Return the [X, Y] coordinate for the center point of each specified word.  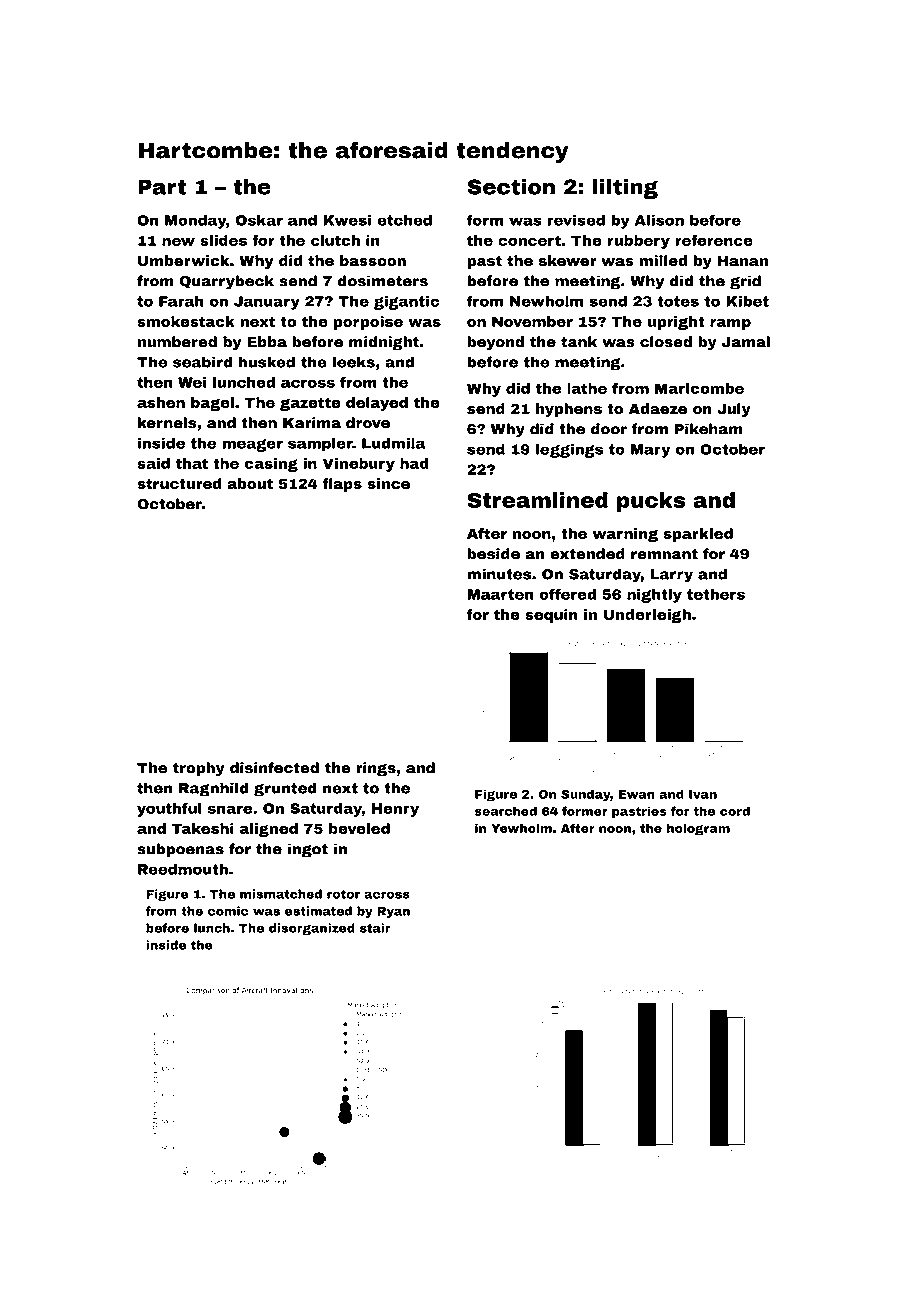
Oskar [259, 220]
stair [375, 928]
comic [228, 911]
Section [511, 187]
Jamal [746, 342]
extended [587, 554]
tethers [716, 594]
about [250, 483]
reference [714, 240]
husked [266, 362]
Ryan [393, 912]
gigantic [406, 302]
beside [493, 554]
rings [376, 769]
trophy [199, 769]
